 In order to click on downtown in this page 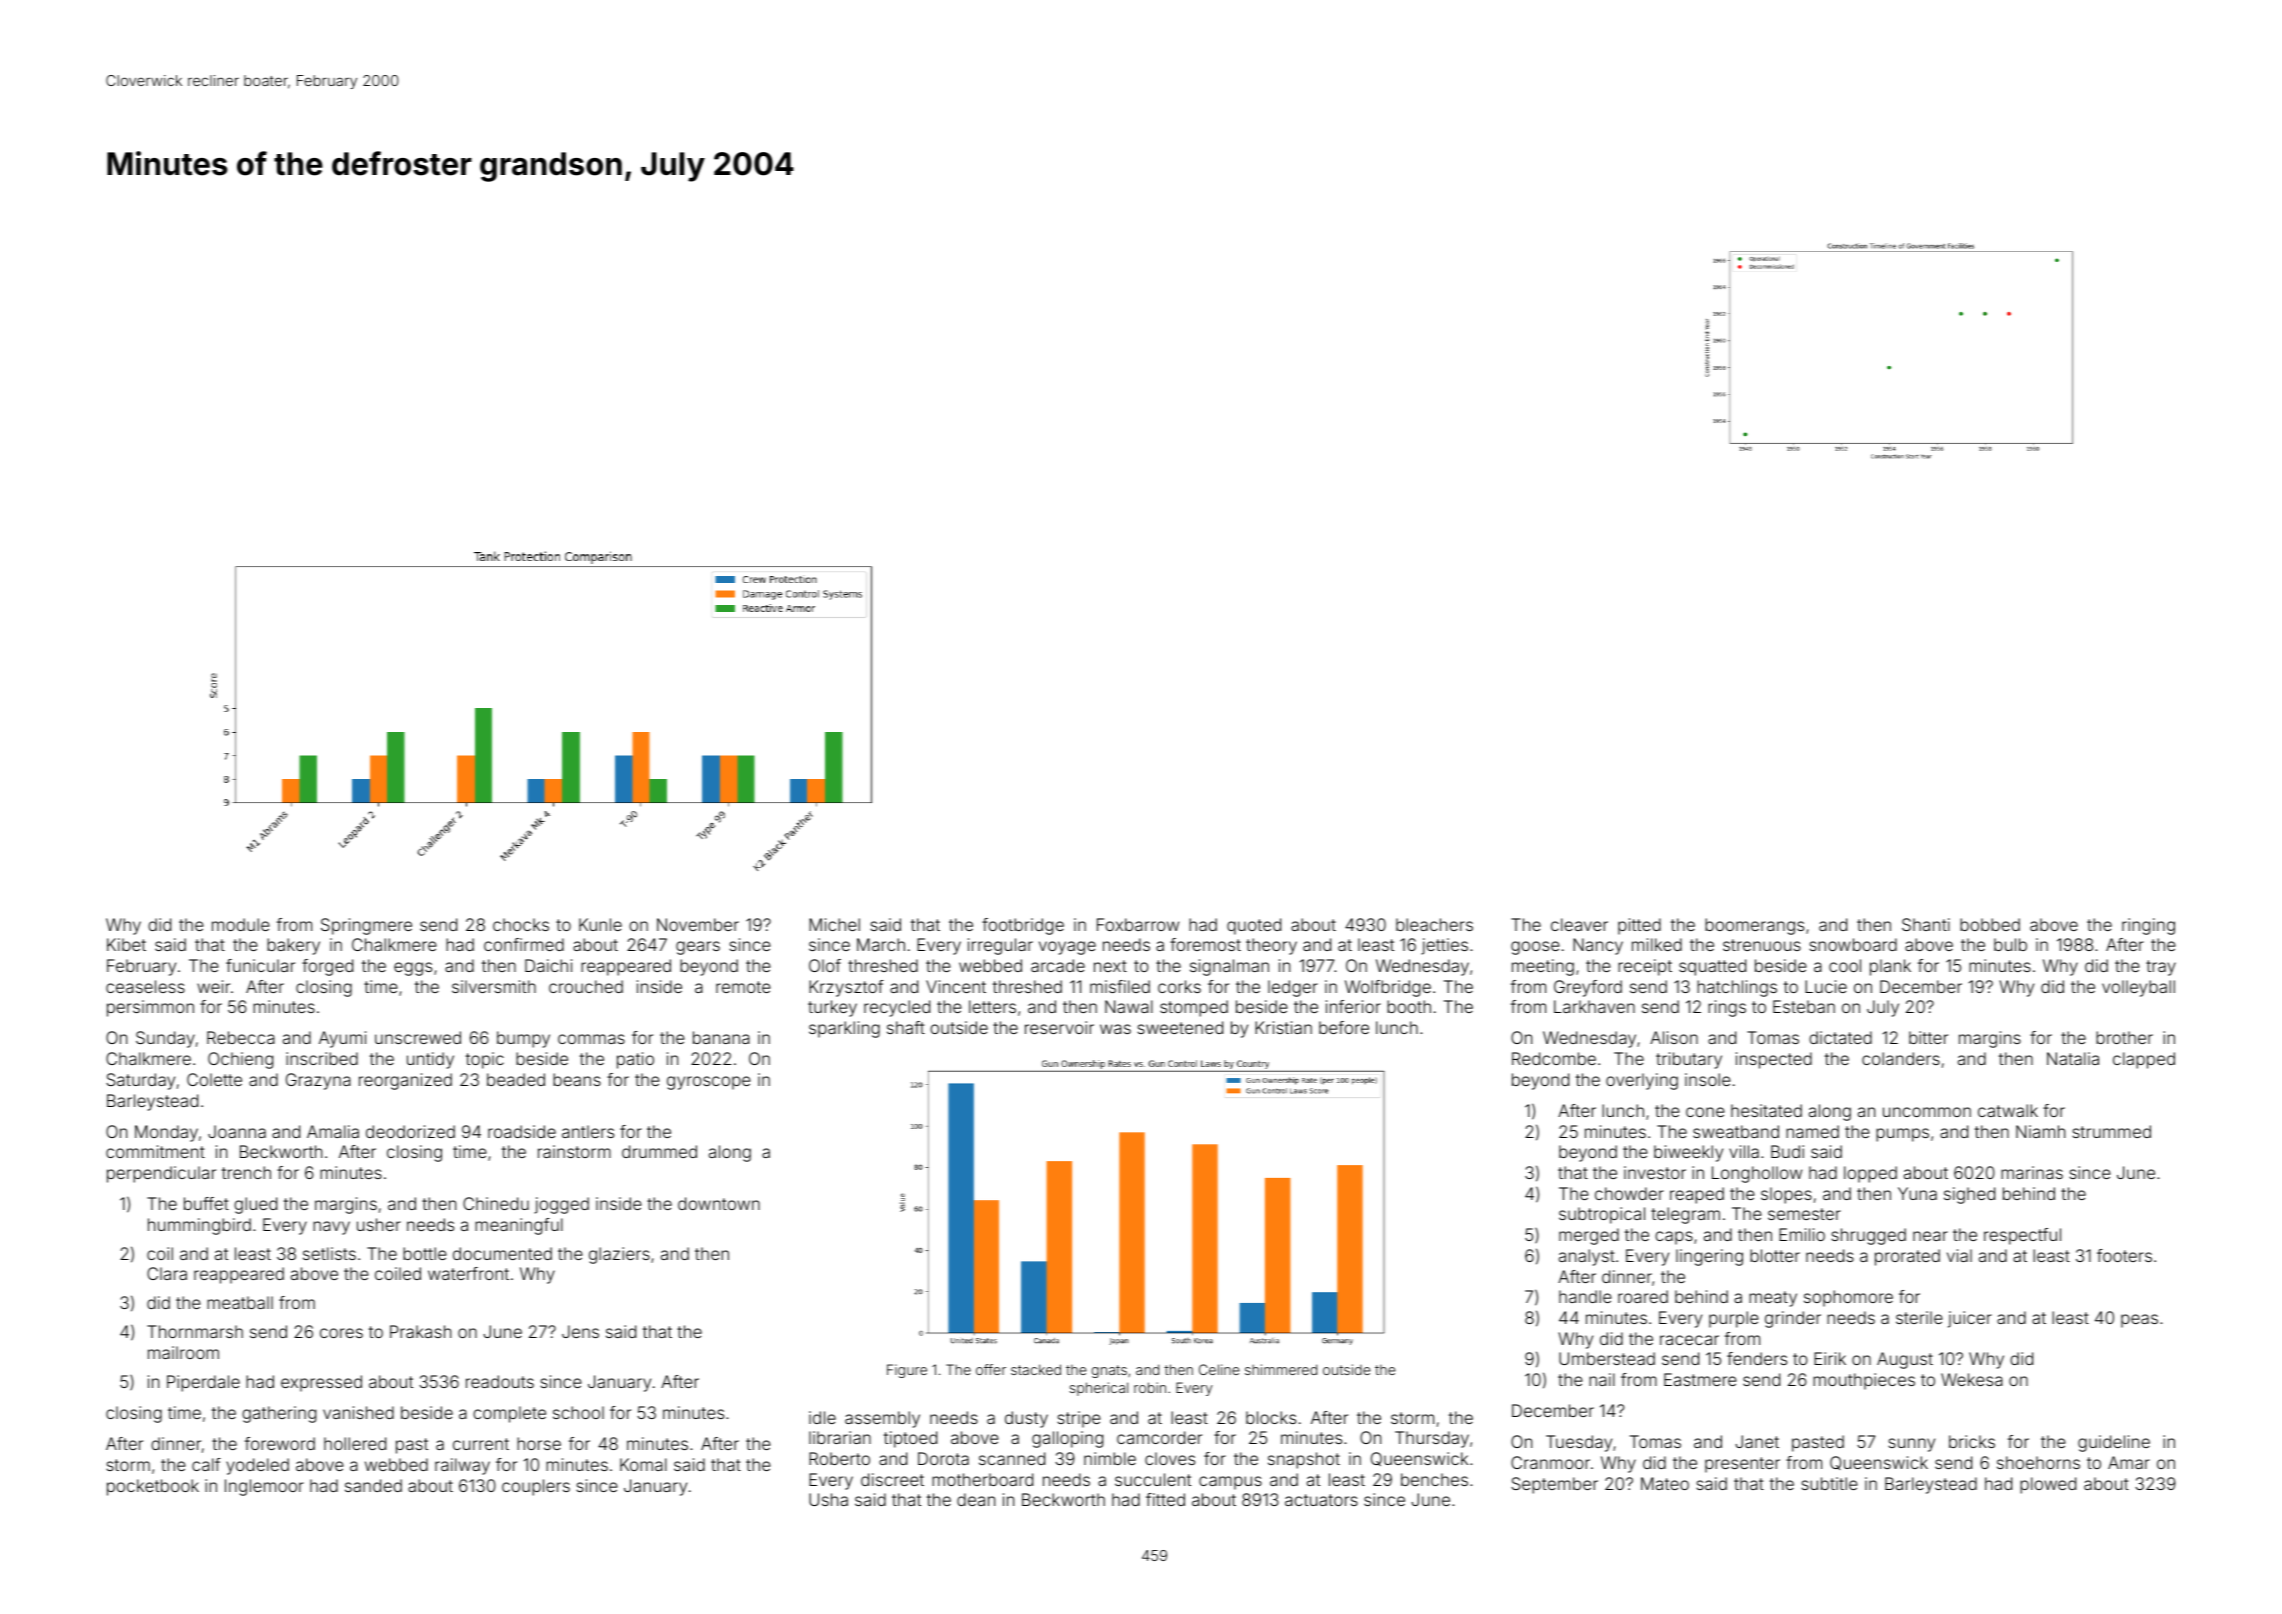, I will do `click(719, 1203)`.
